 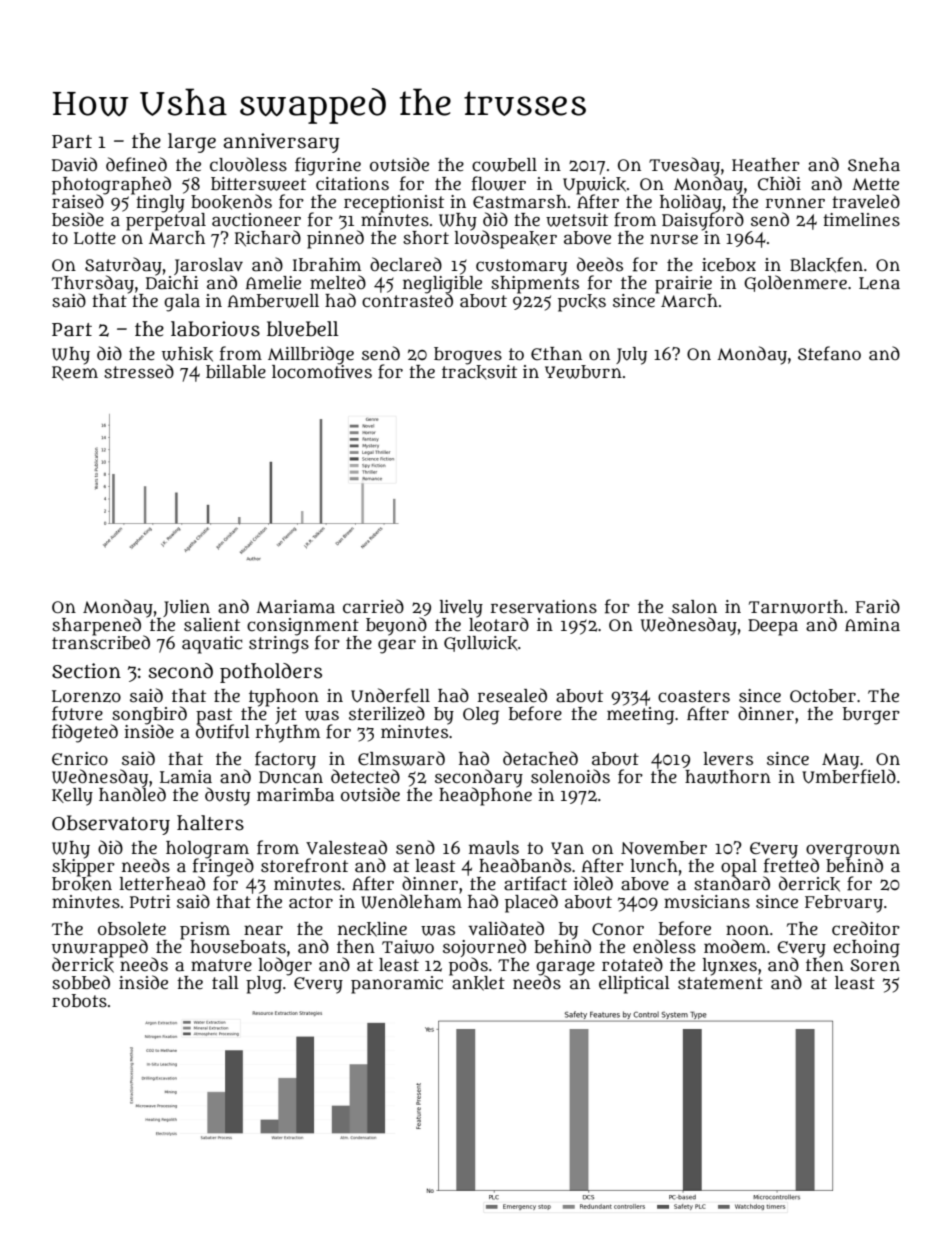 I want to click on David, so click(x=74, y=164).
